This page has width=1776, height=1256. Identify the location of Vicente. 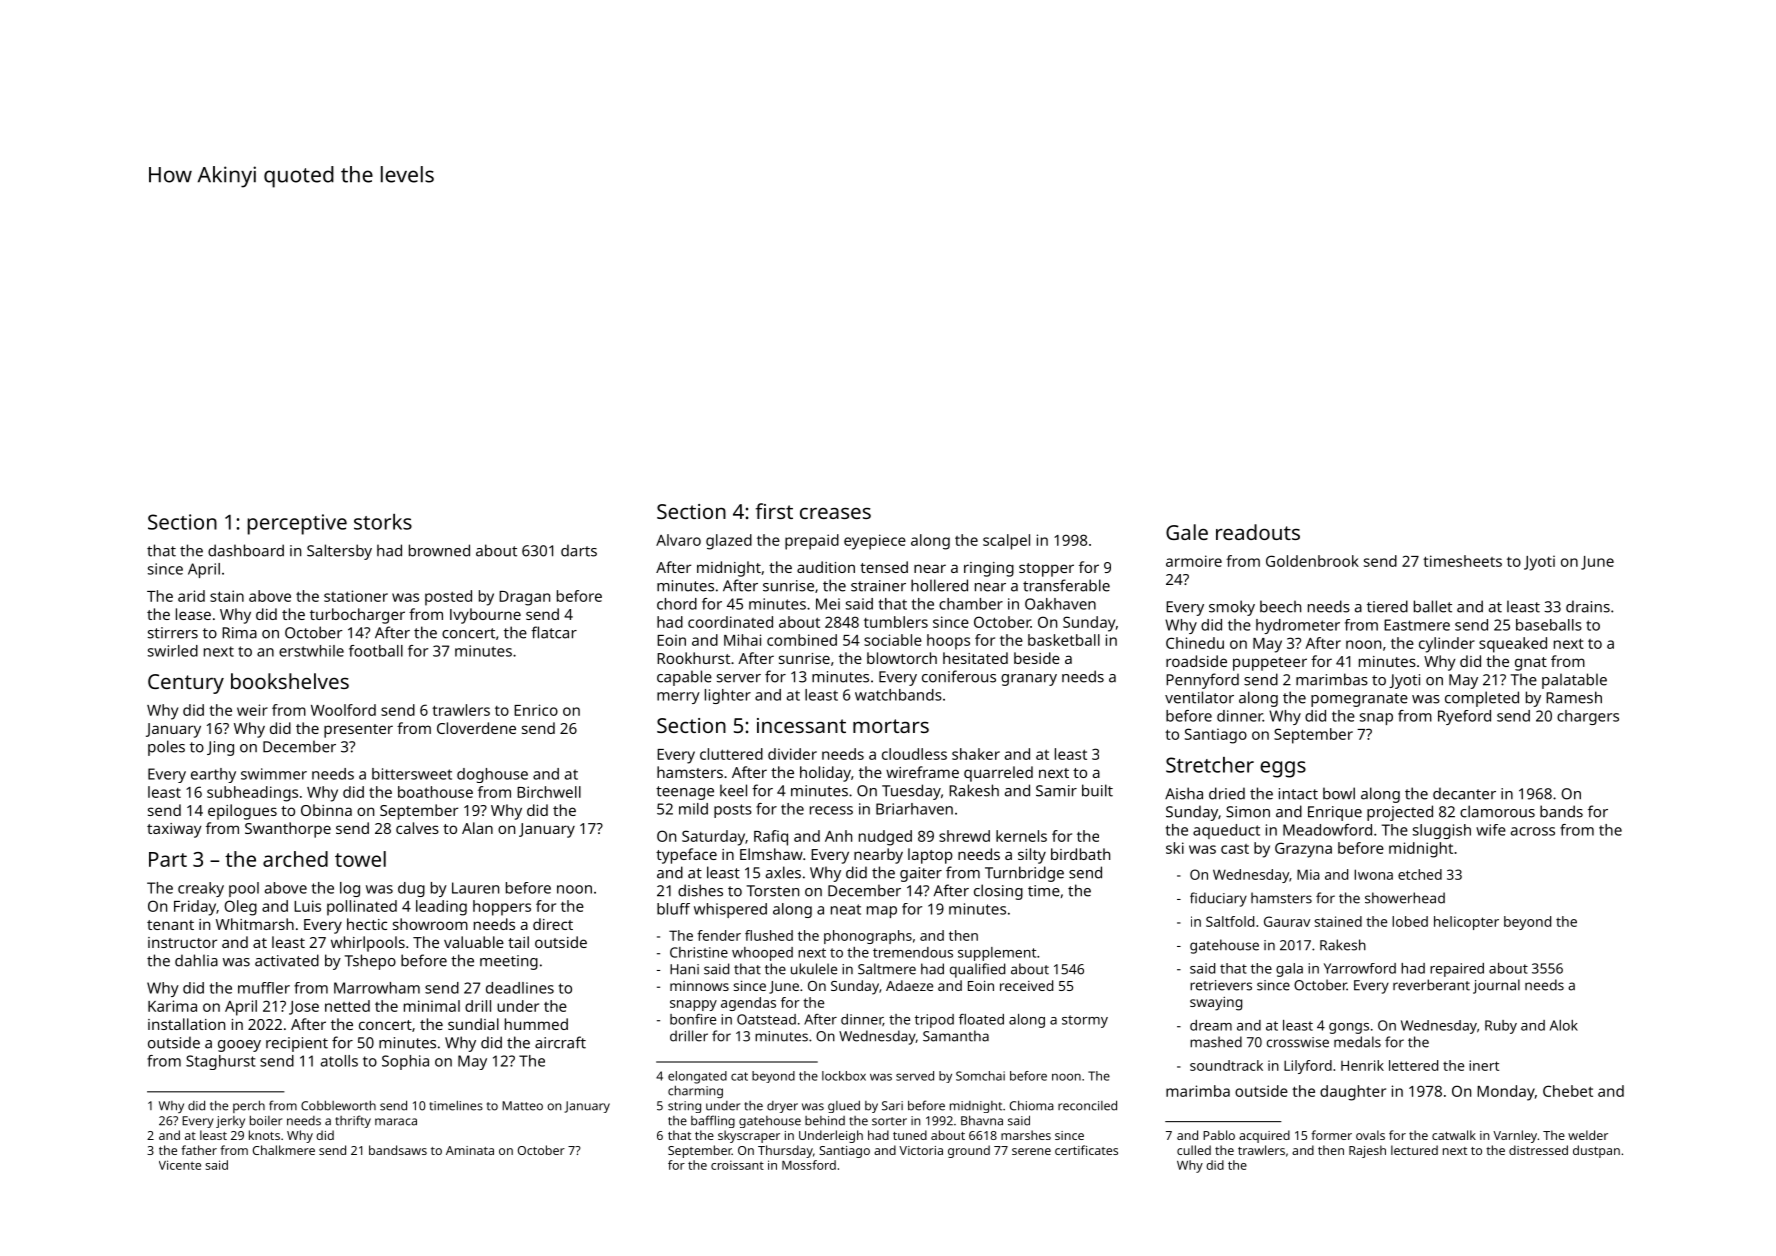
(180, 1165).
